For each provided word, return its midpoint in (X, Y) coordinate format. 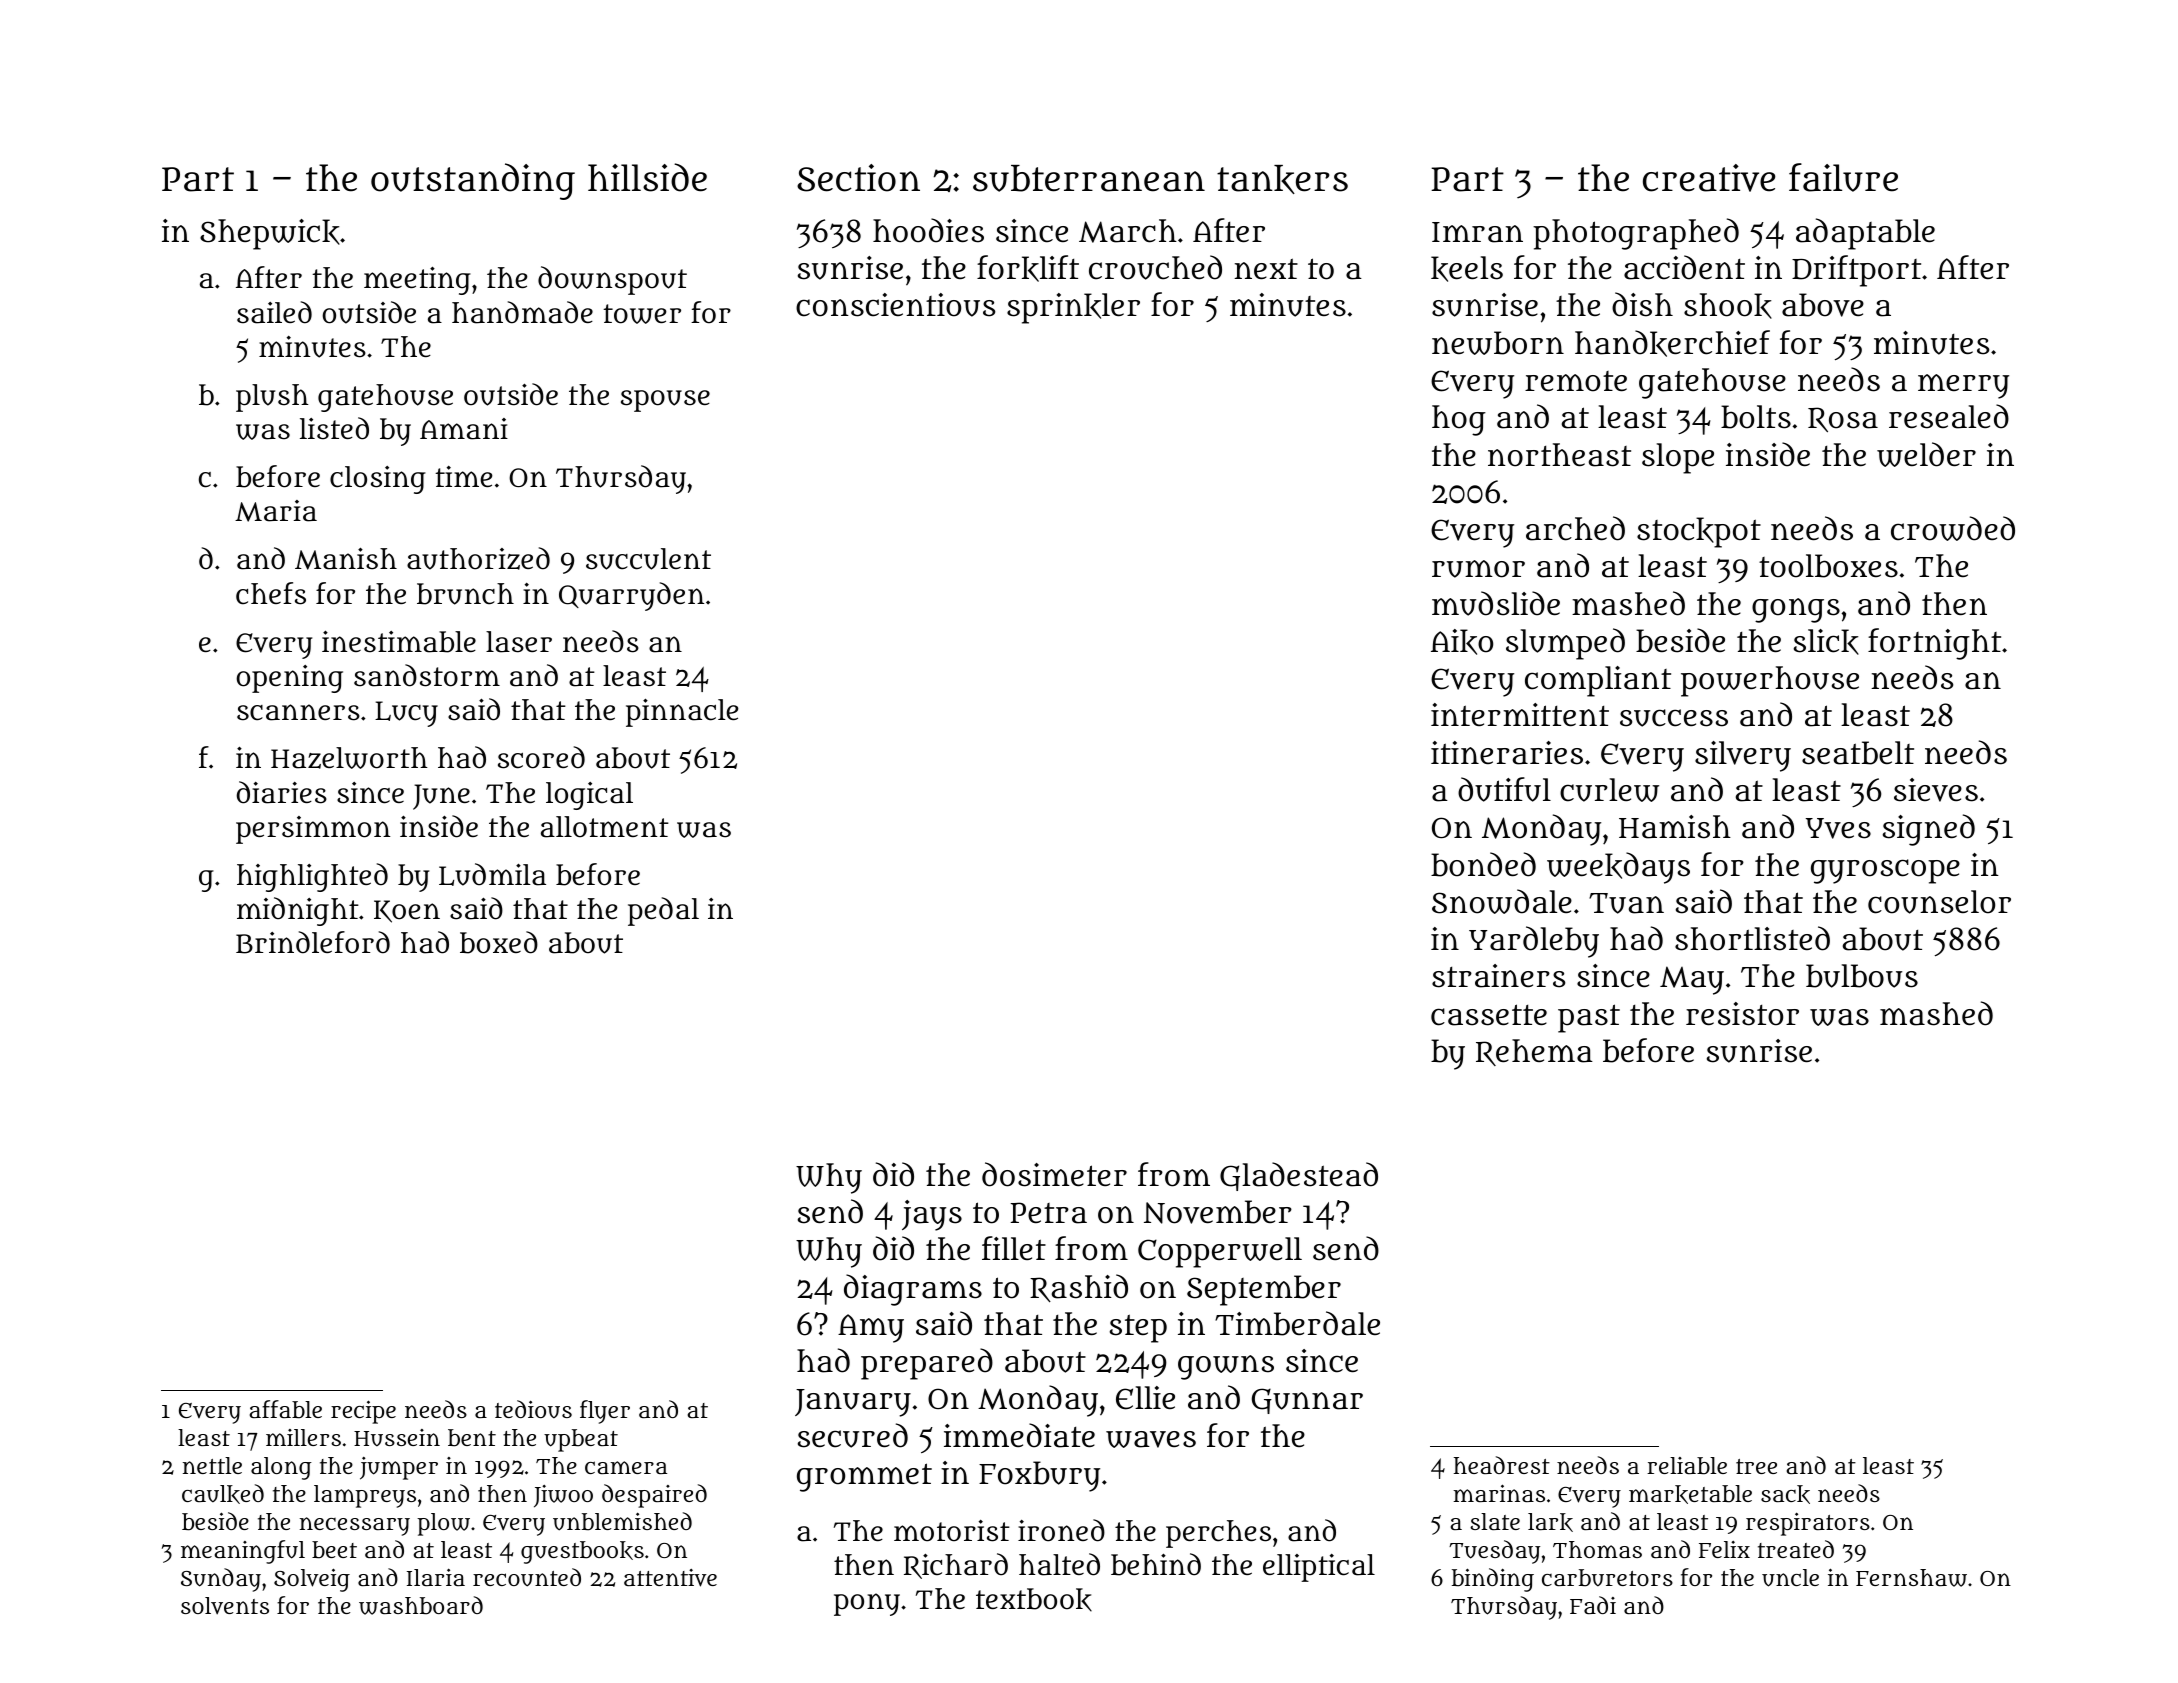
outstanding (473, 181)
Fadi (1593, 1605)
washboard (421, 1605)
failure (1843, 177)
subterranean (1089, 178)
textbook (1034, 1600)
